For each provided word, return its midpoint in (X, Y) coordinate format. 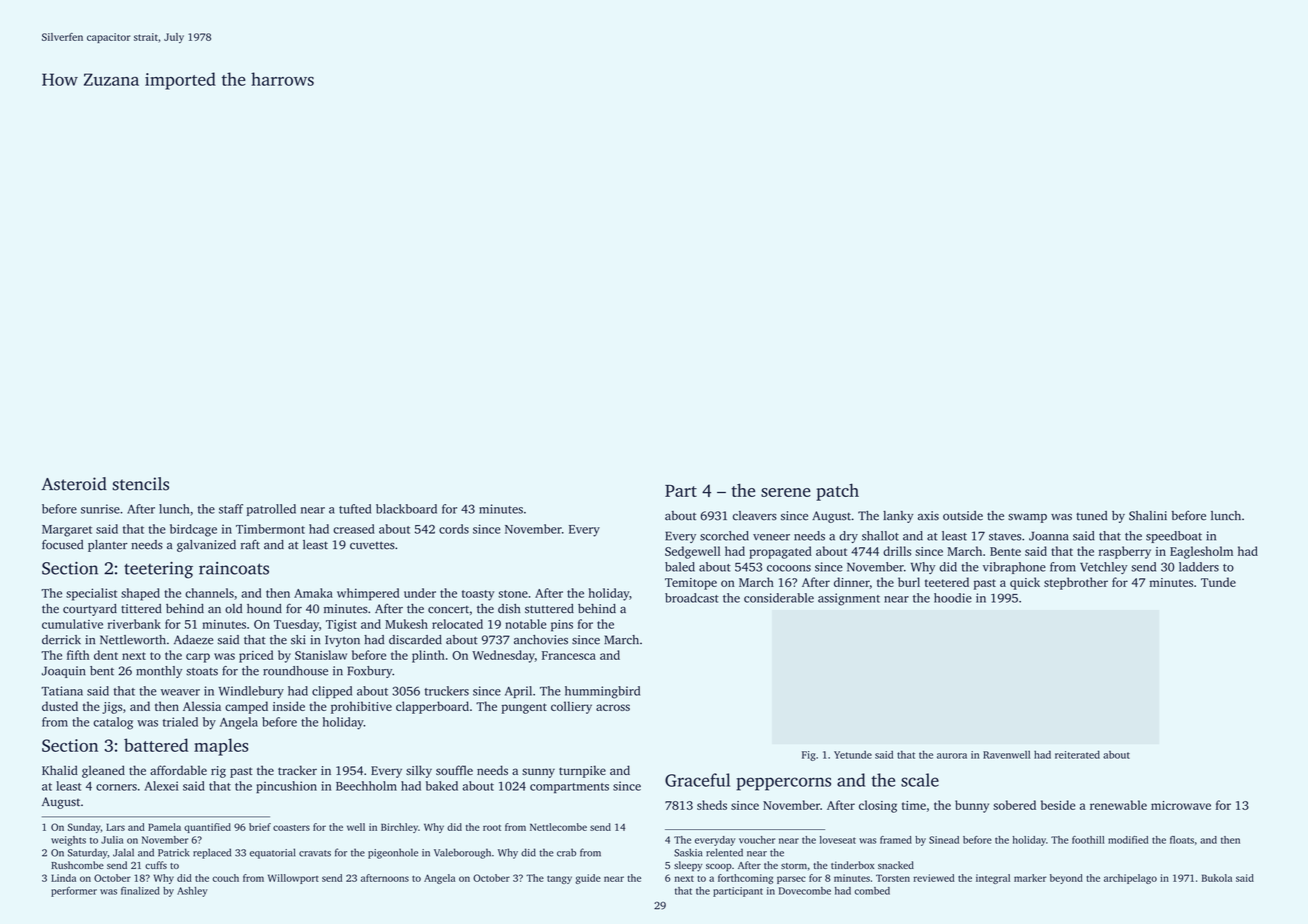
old (233, 609)
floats (1182, 840)
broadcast (692, 598)
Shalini (1148, 516)
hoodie (953, 598)
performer (74, 892)
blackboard (406, 509)
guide (588, 879)
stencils (140, 484)
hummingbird (602, 692)
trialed (180, 722)
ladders (1199, 567)
